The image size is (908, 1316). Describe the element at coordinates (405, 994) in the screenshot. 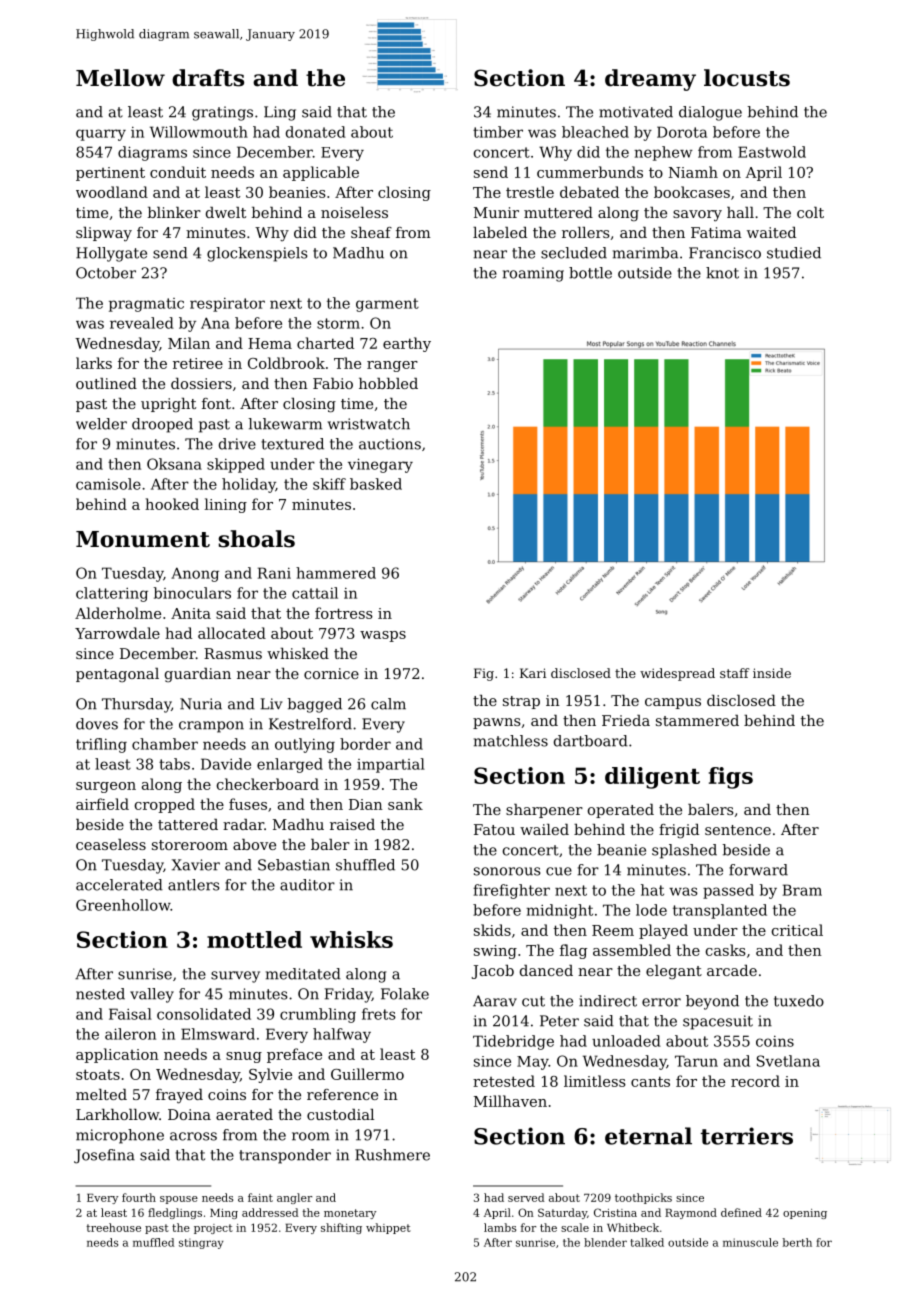

I see `Folake` at that location.
